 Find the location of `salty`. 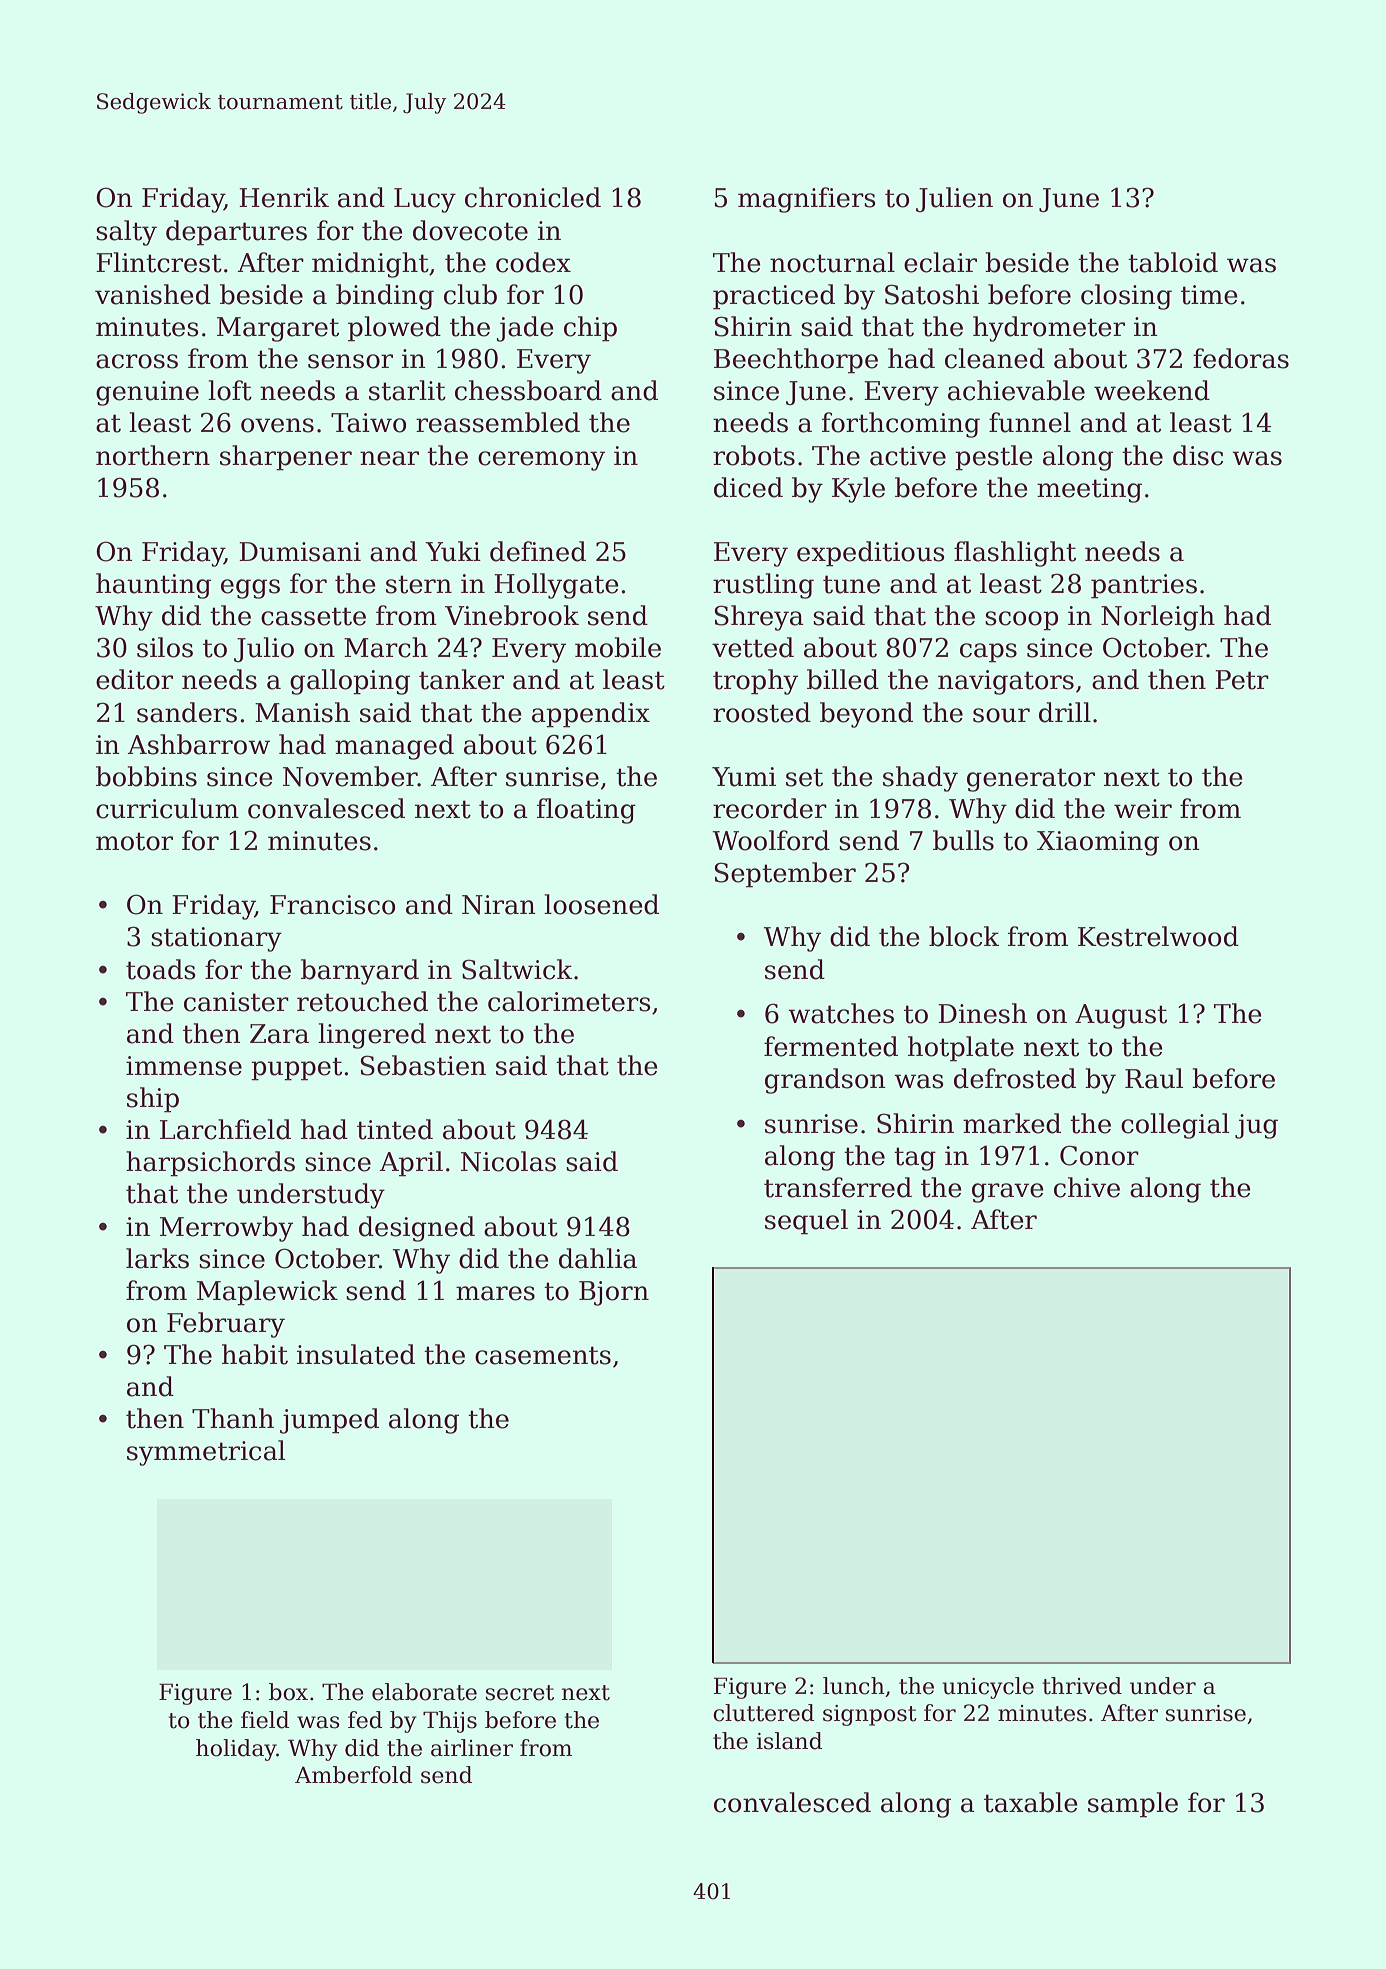

salty is located at coordinates (126, 233).
